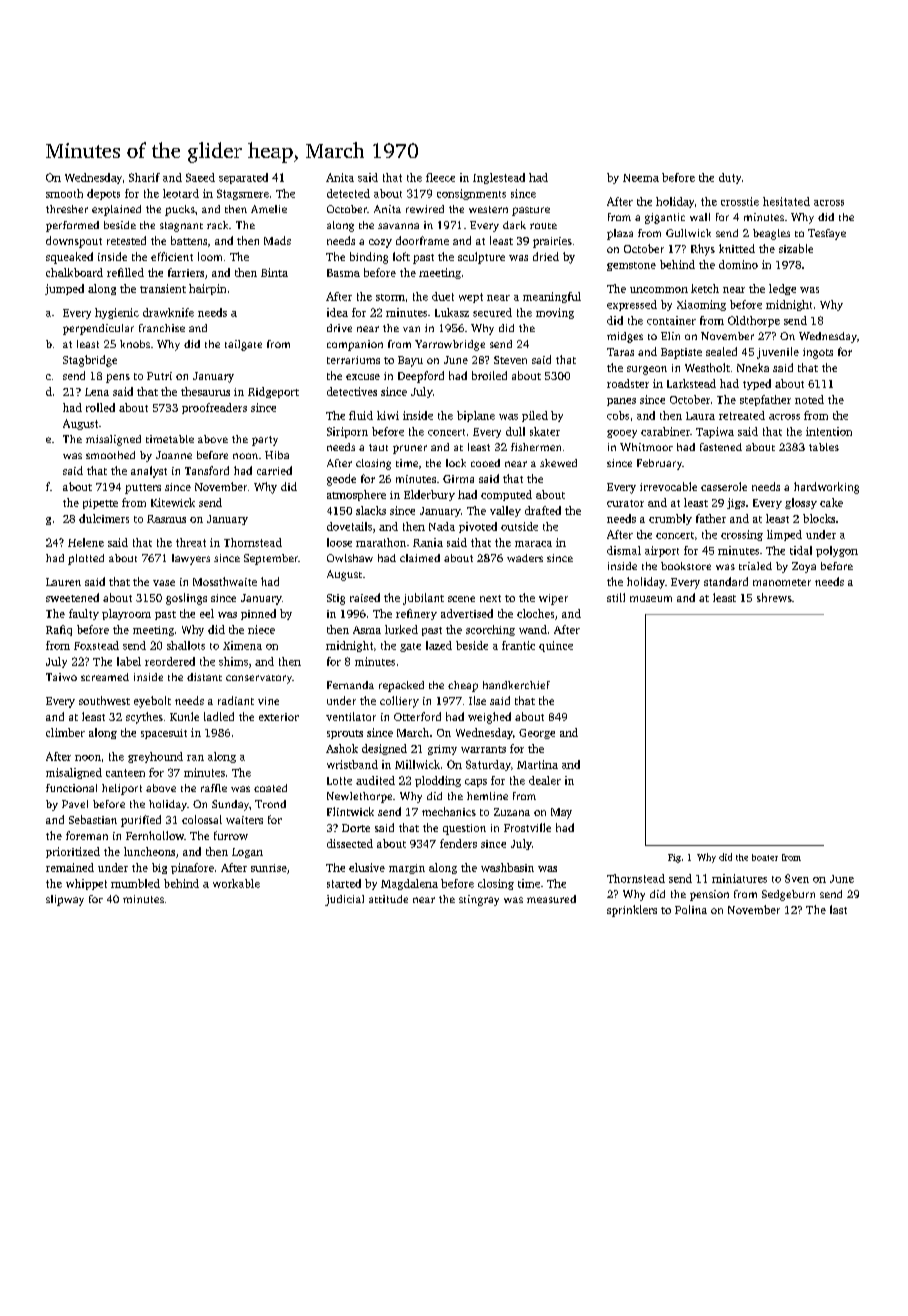 The image size is (908, 1316). What do you see at coordinates (65, 732) in the image?
I see `climber` at bounding box center [65, 732].
